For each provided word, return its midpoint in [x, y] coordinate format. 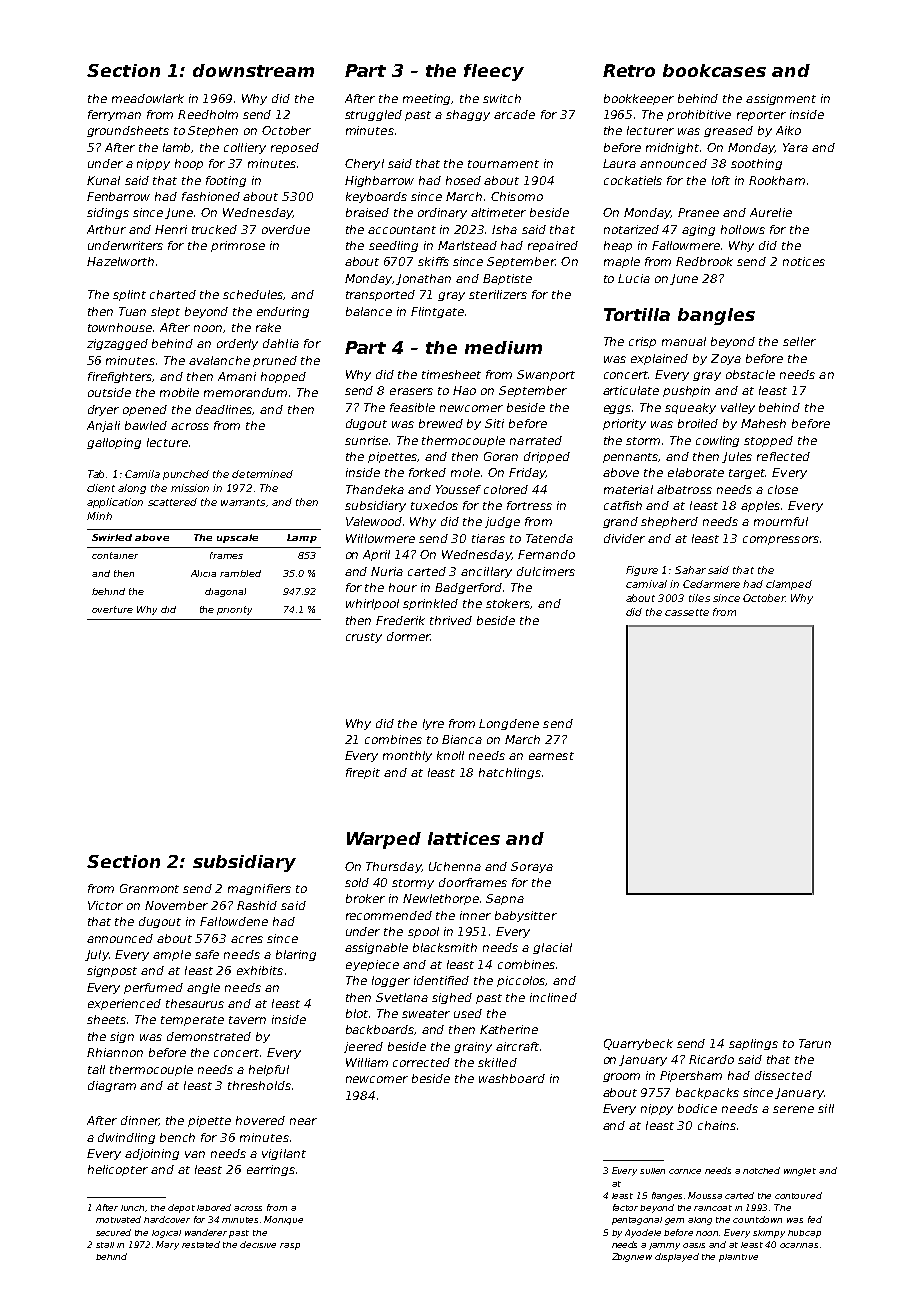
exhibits [260, 970]
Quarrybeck [638, 1044]
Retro [629, 70]
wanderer [206, 1232]
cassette [687, 612]
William [367, 1062]
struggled [373, 115]
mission [190, 488]
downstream [253, 70]
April [376, 555]
